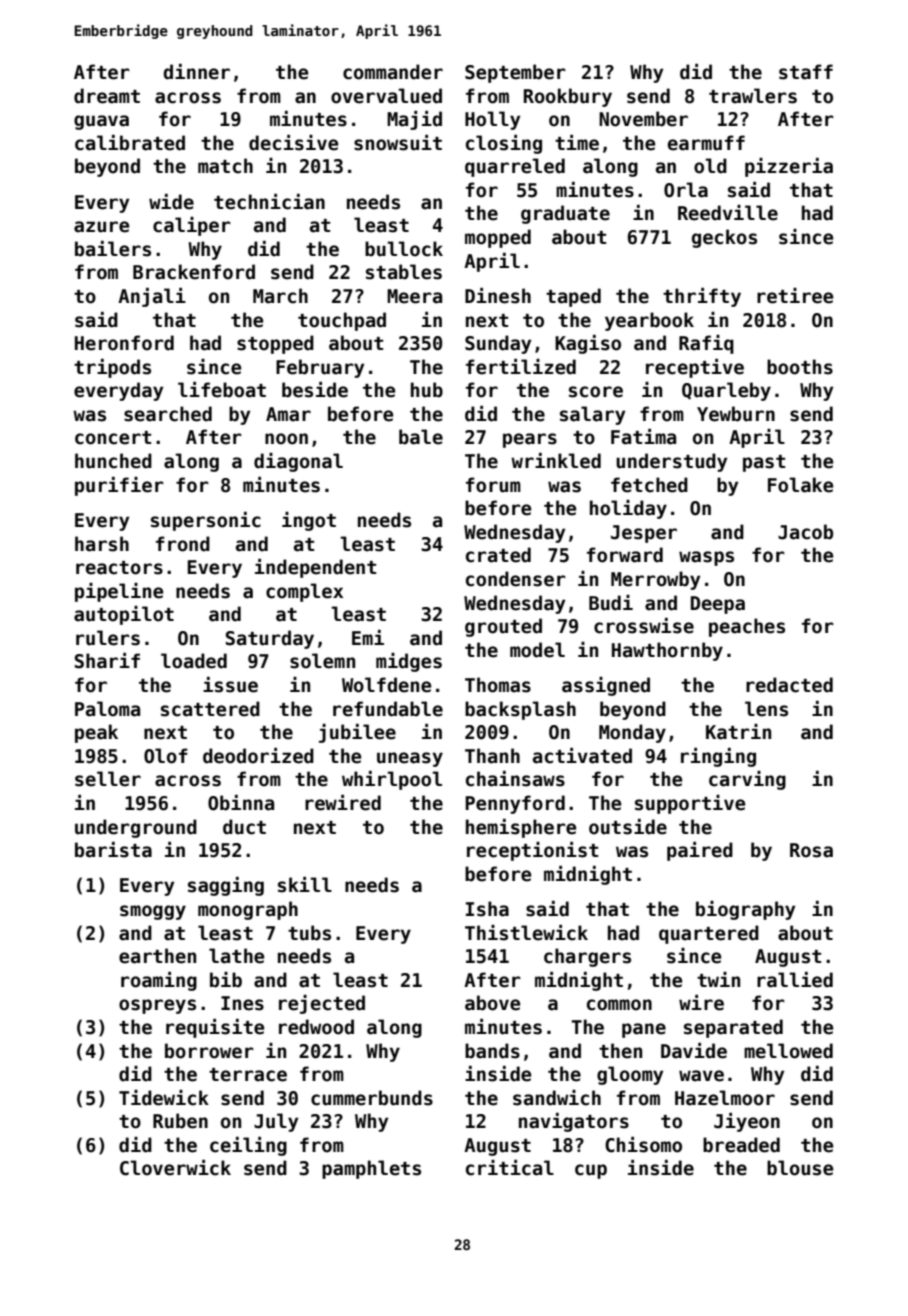 The image size is (908, 1316). I want to click on backsplash, so click(520, 710).
